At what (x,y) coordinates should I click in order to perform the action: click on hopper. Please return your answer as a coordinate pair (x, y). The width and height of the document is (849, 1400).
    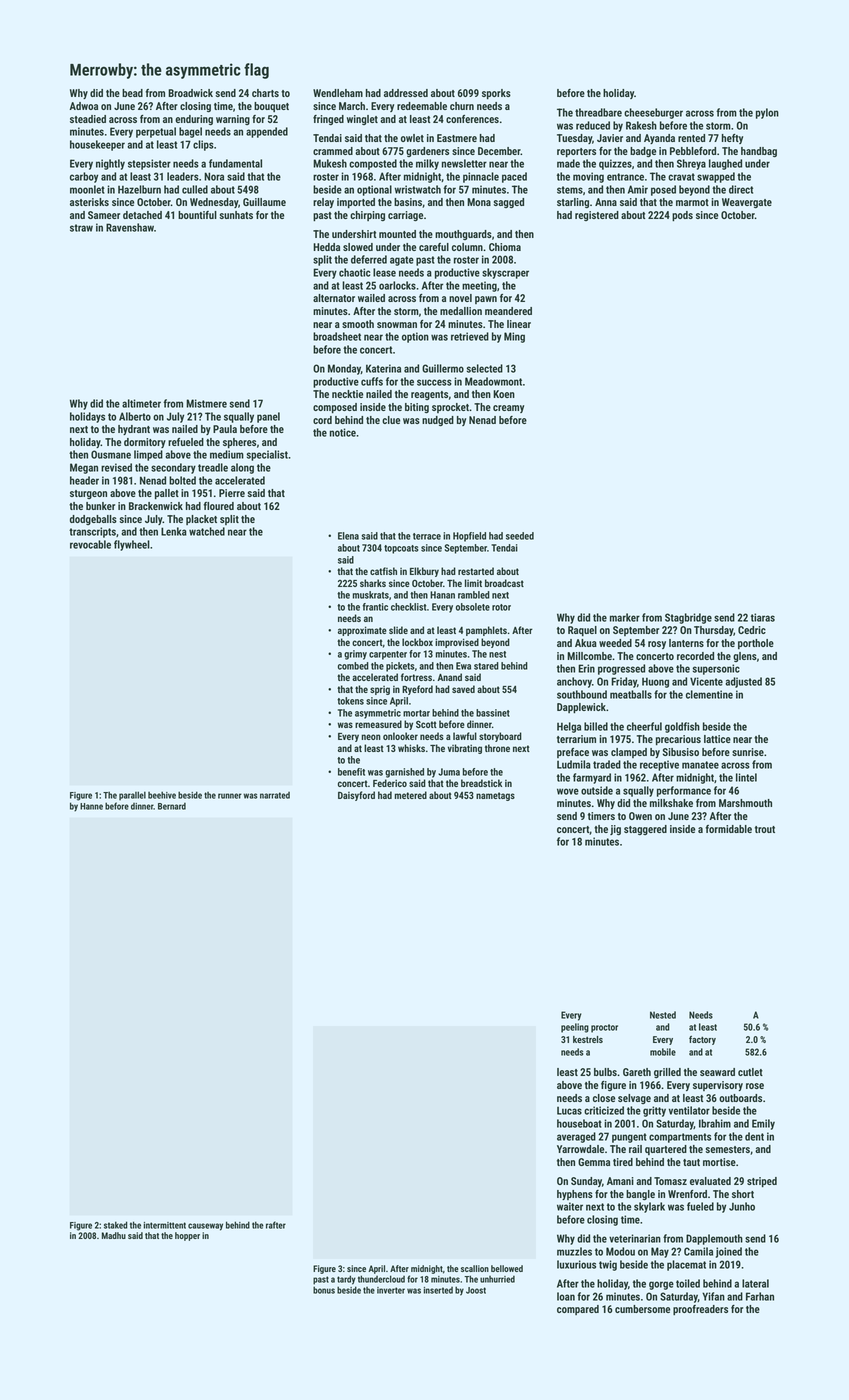
    Looking at the image, I should click on (187, 1236).
